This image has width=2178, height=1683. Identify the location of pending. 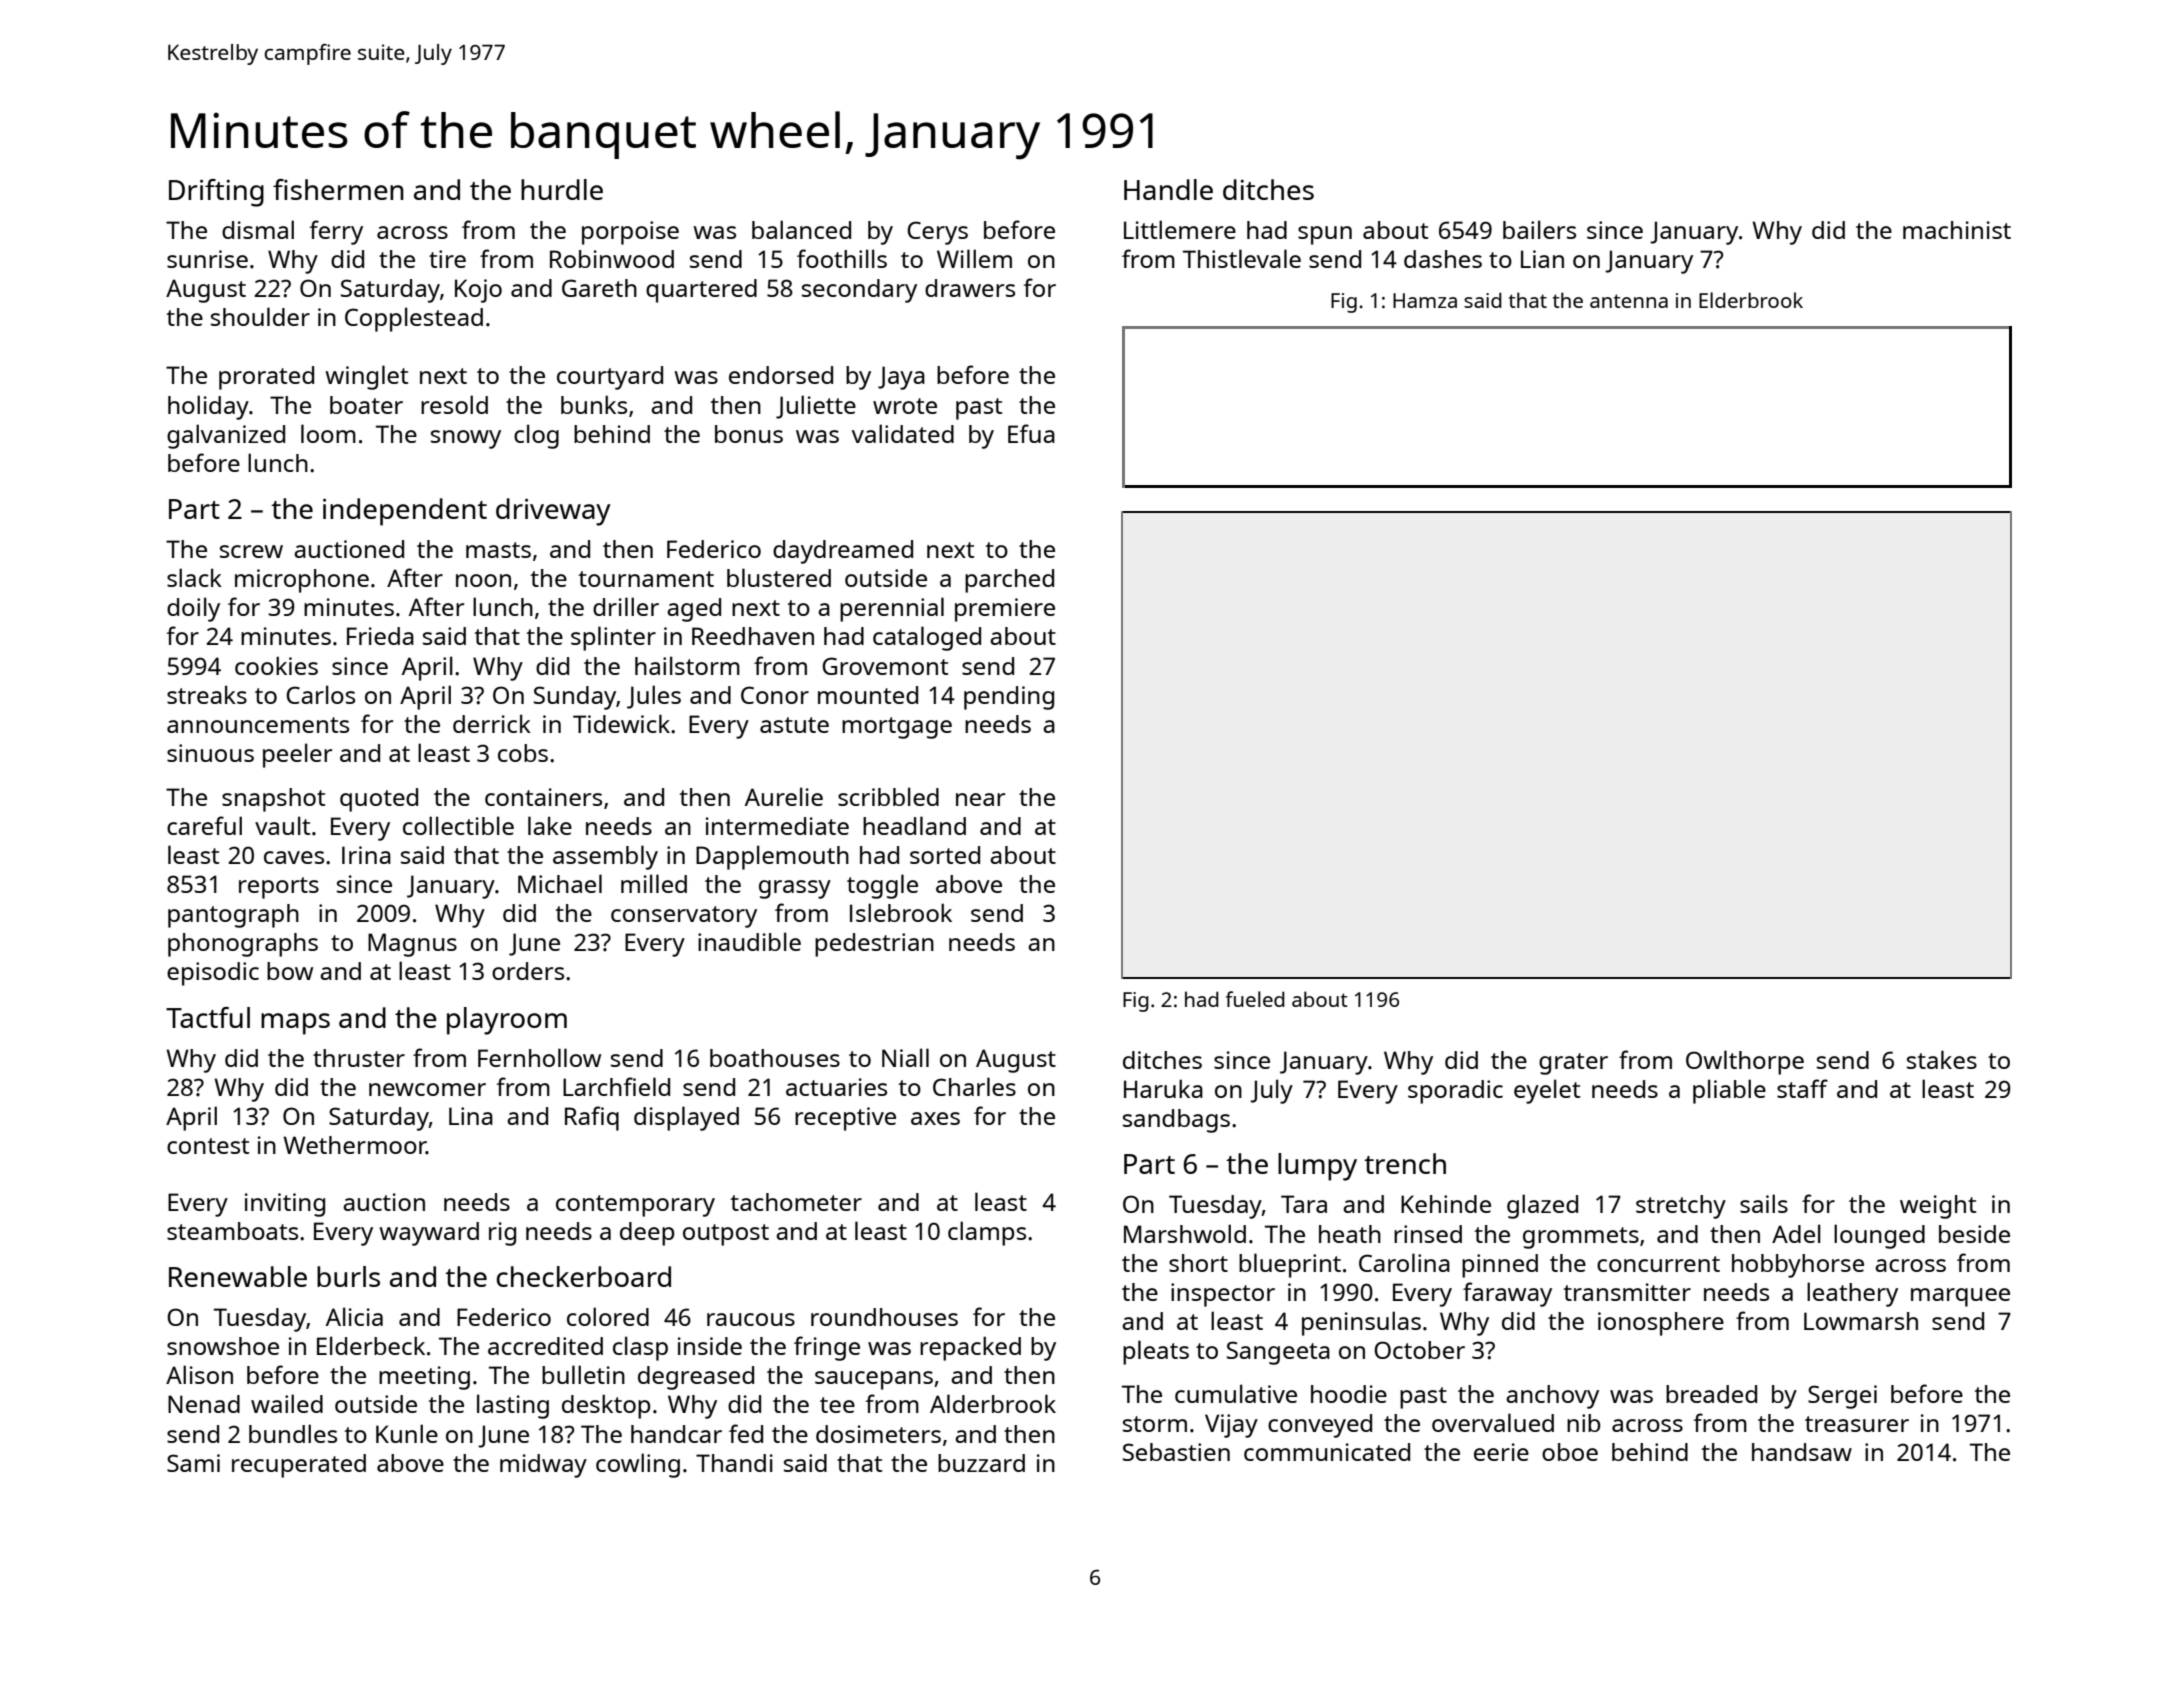
(1009, 698).
